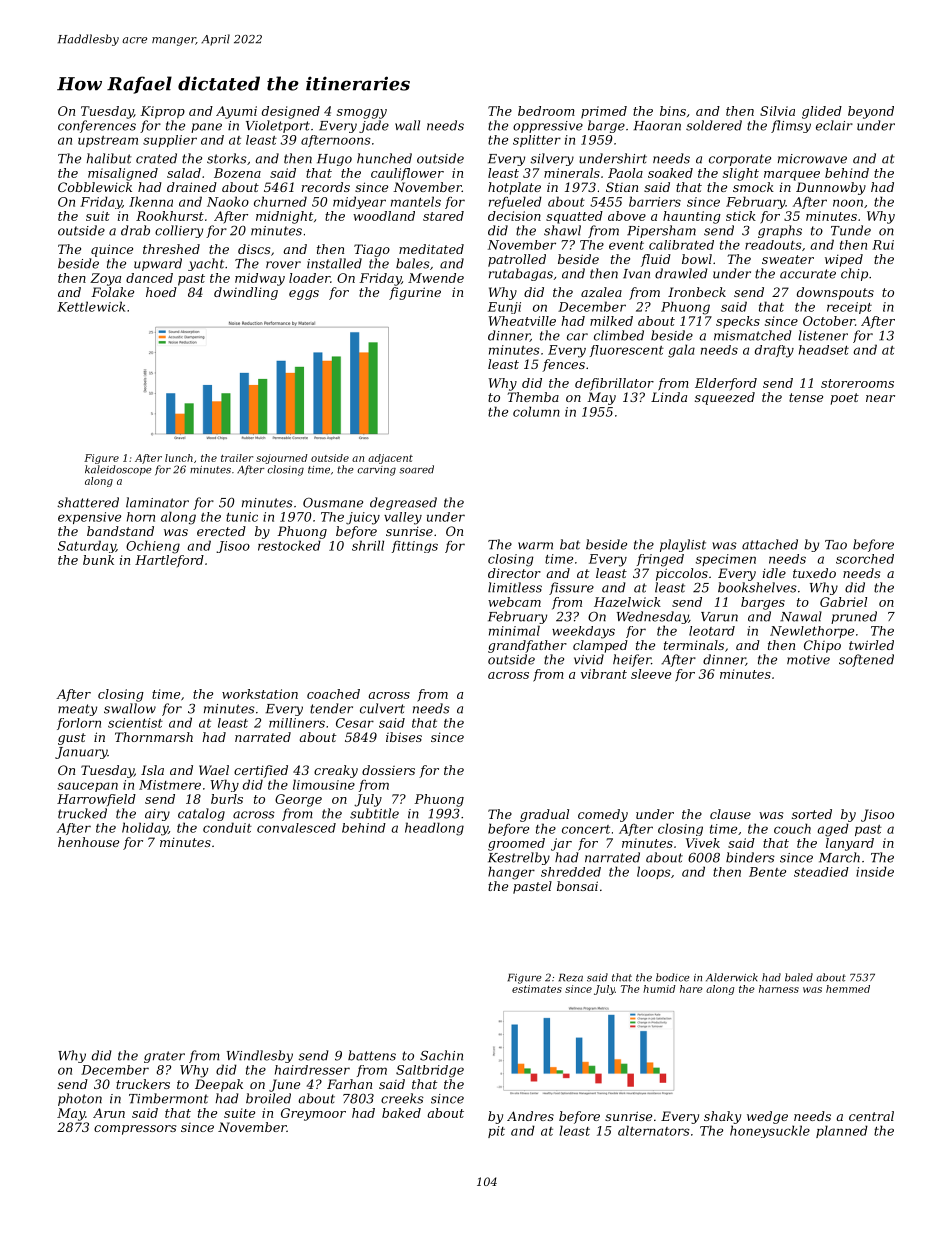 The height and width of the screenshot is (1233, 952). What do you see at coordinates (683, 545) in the screenshot?
I see `playlist` at bounding box center [683, 545].
